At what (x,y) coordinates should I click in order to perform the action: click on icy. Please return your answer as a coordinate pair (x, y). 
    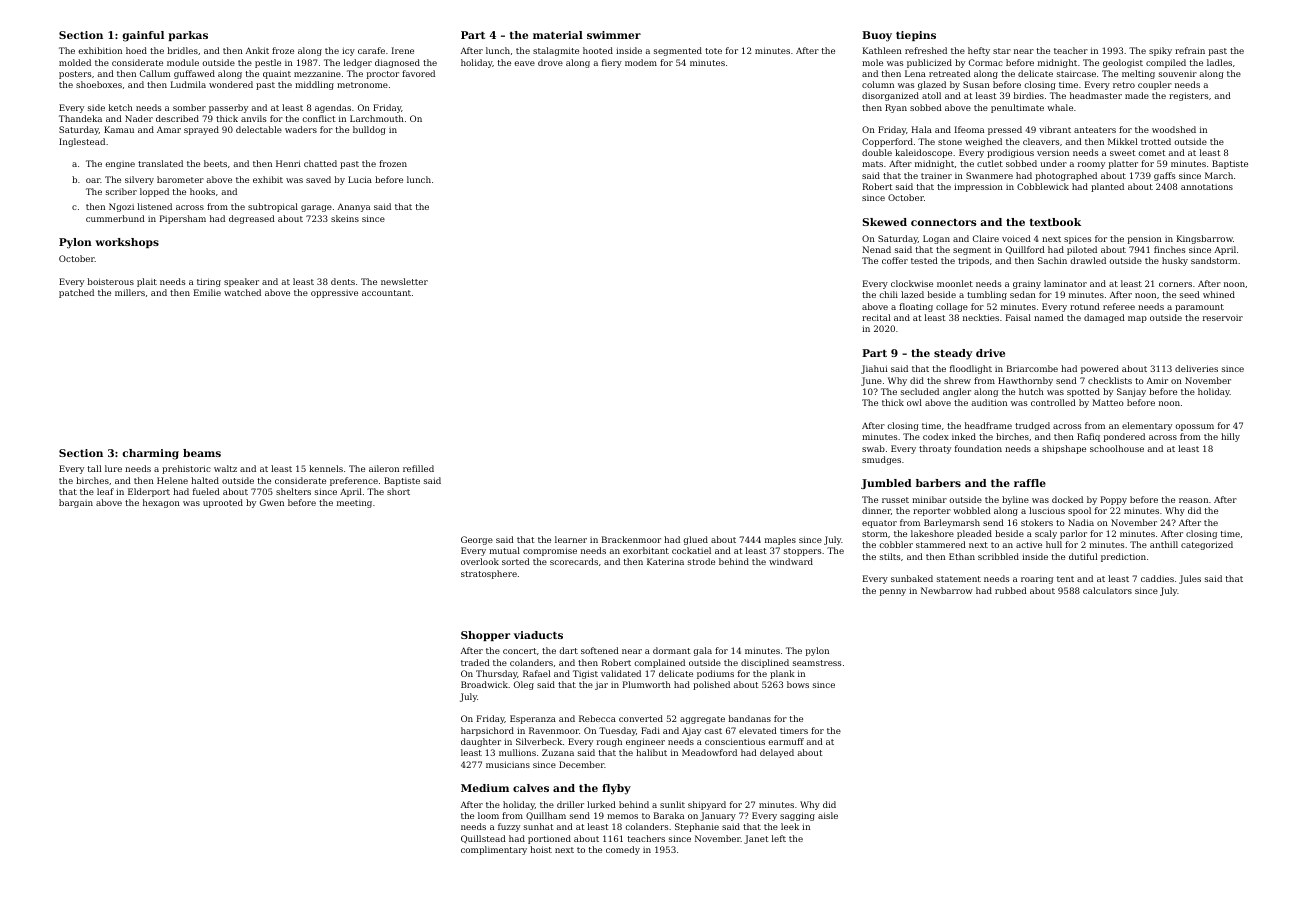
    Looking at the image, I should click on (348, 51).
